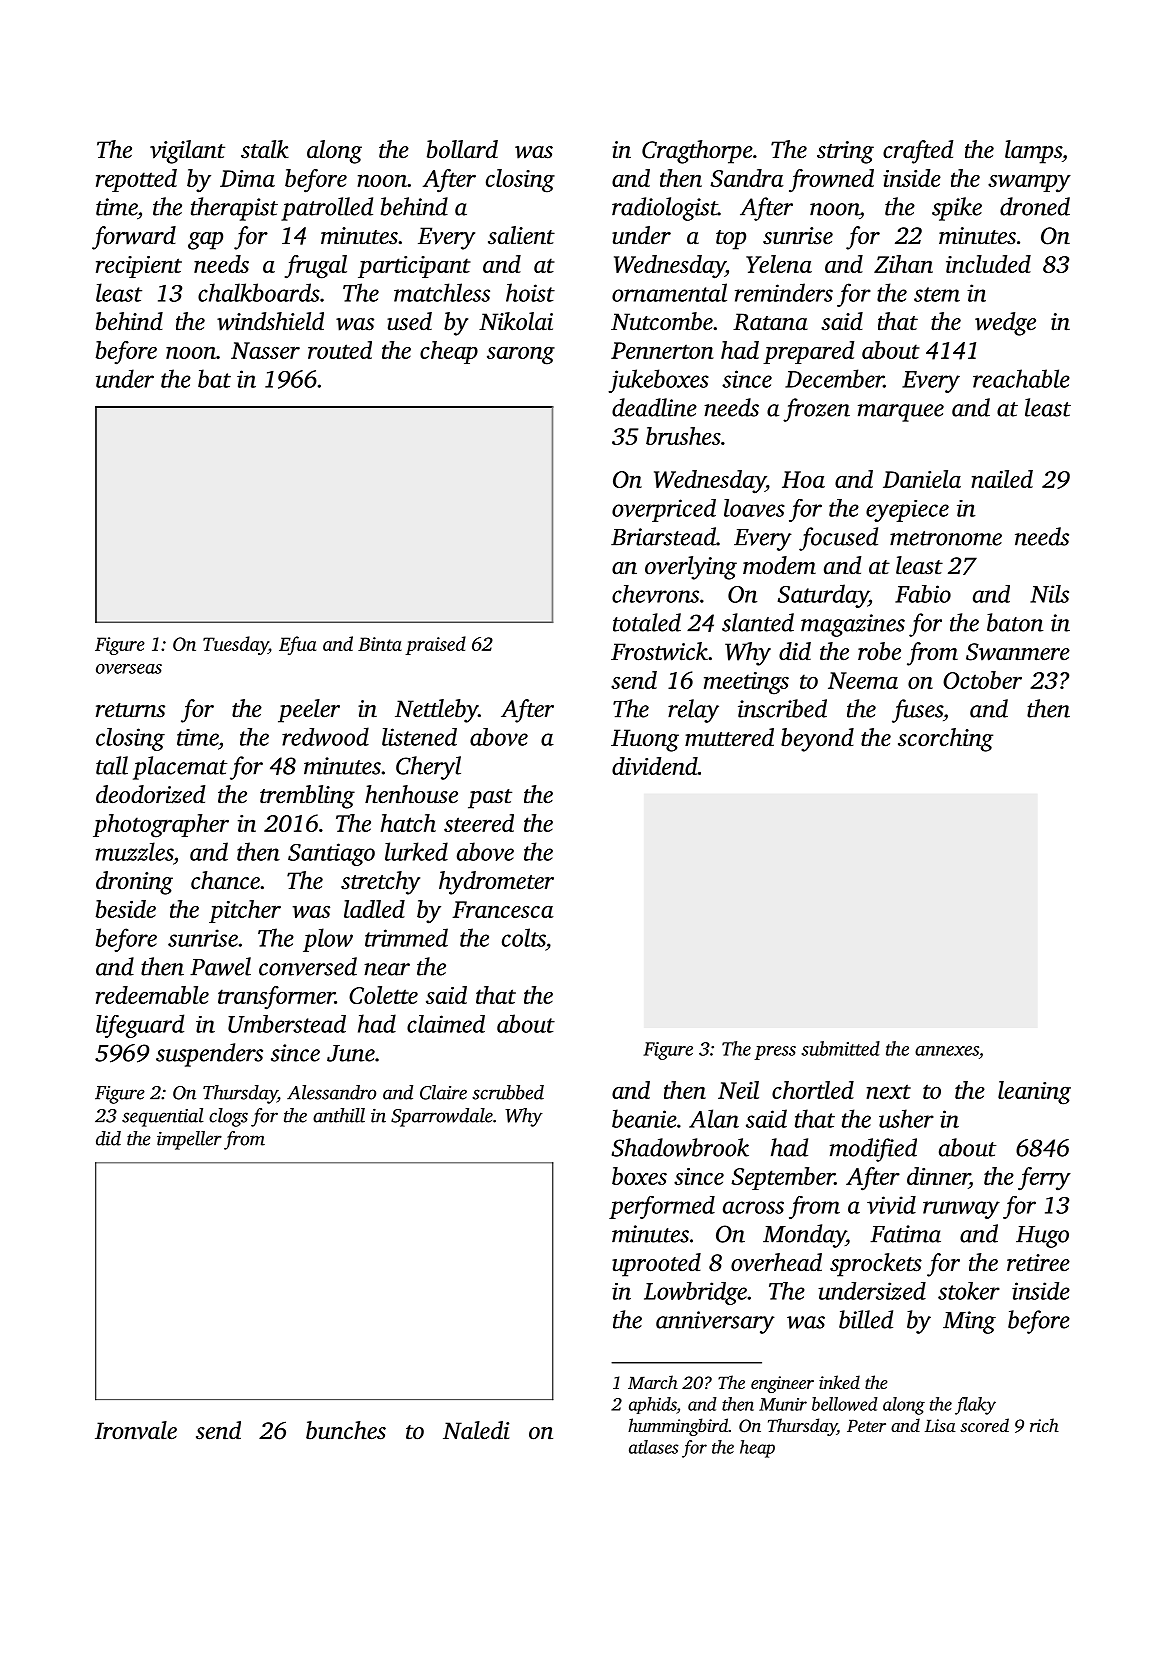 This screenshot has height=1654, width=1165. Describe the element at coordinates (346, 1430) in the screenshot. I see `bunches` at that location.
